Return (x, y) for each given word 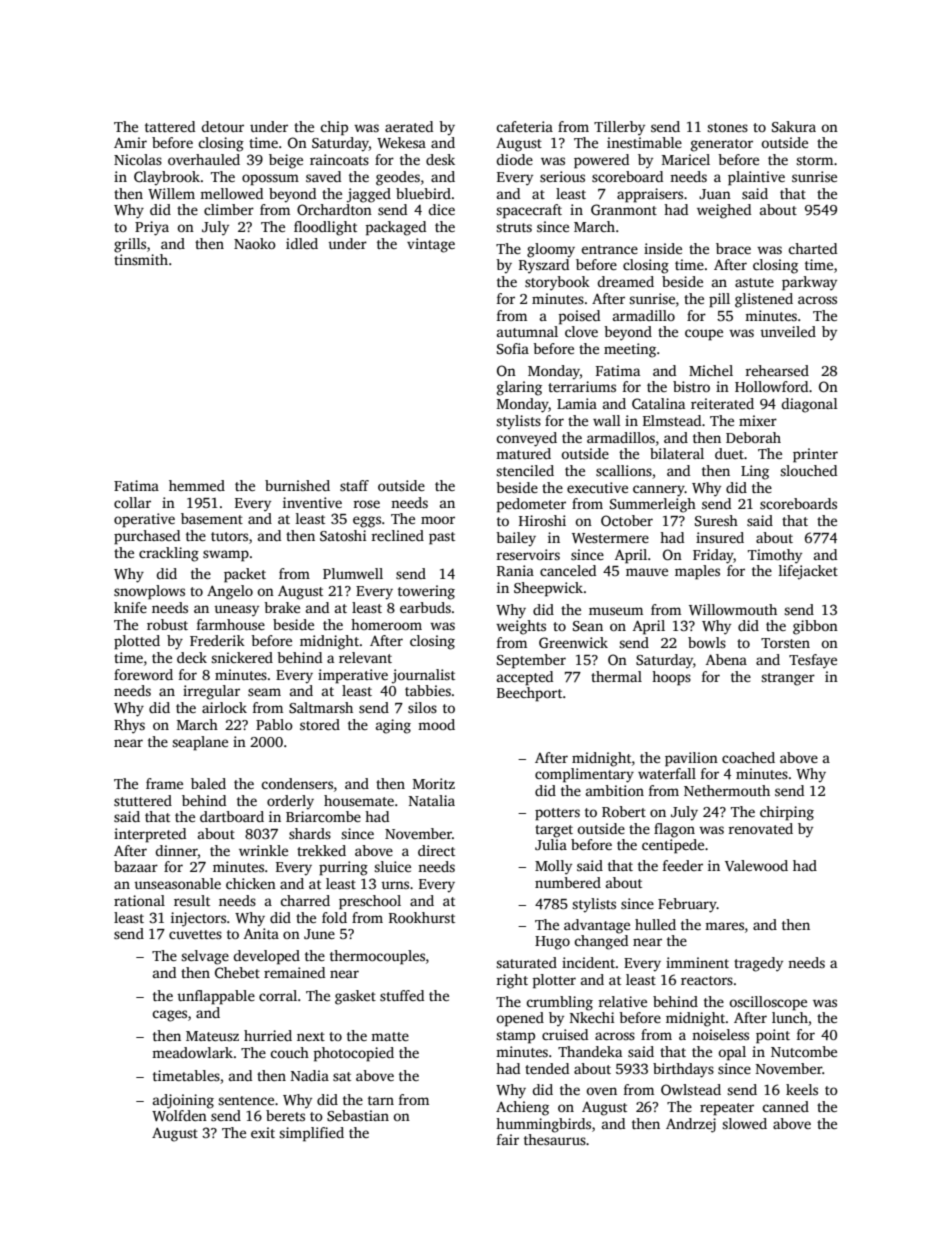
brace (733, 248)
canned (785, 1106)
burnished (297, 485)
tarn (381, 1100)
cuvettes (195, 934)
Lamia (577, 403)
